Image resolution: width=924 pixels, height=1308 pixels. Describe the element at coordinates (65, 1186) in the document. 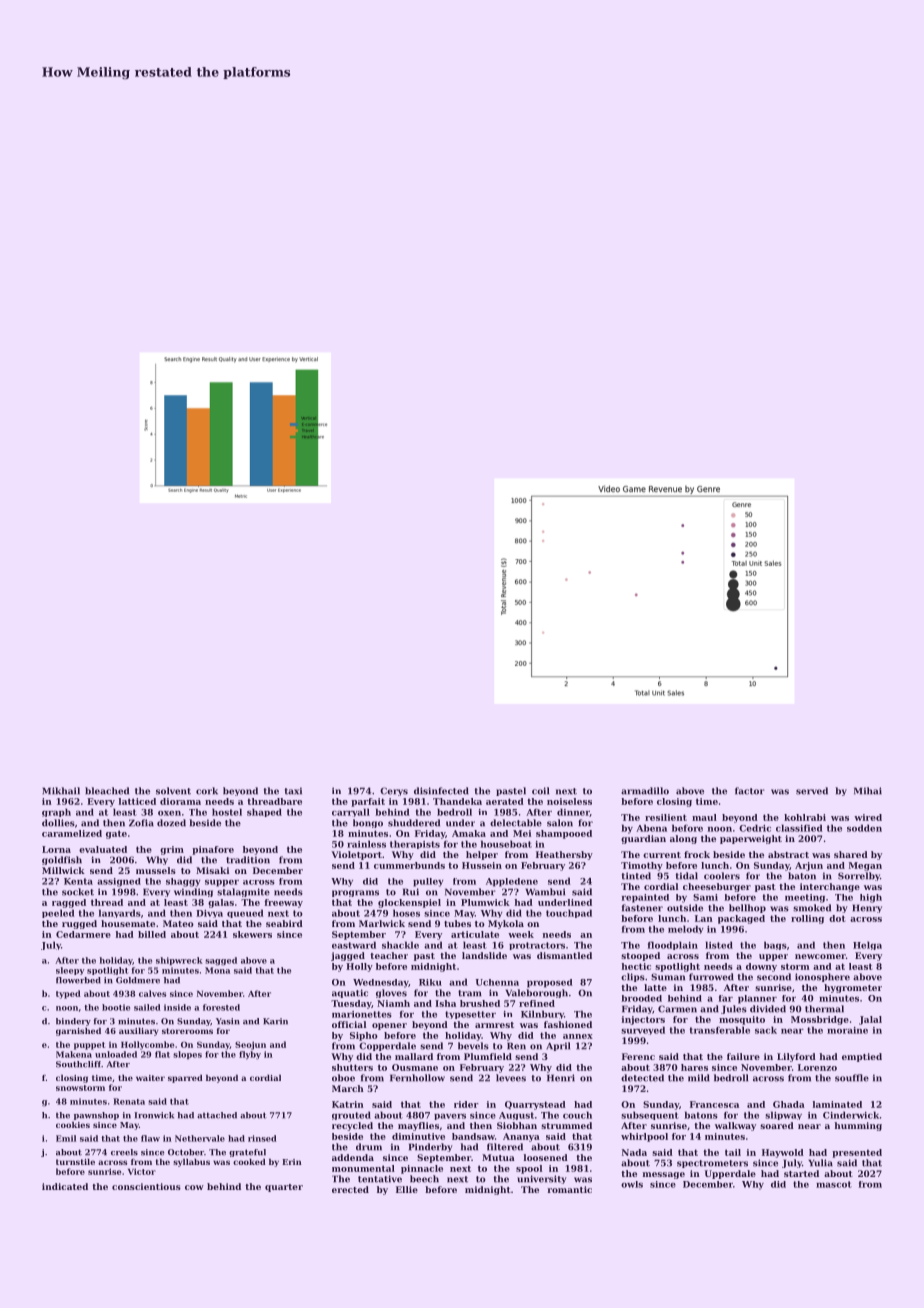

I see `indicated` at that location.
